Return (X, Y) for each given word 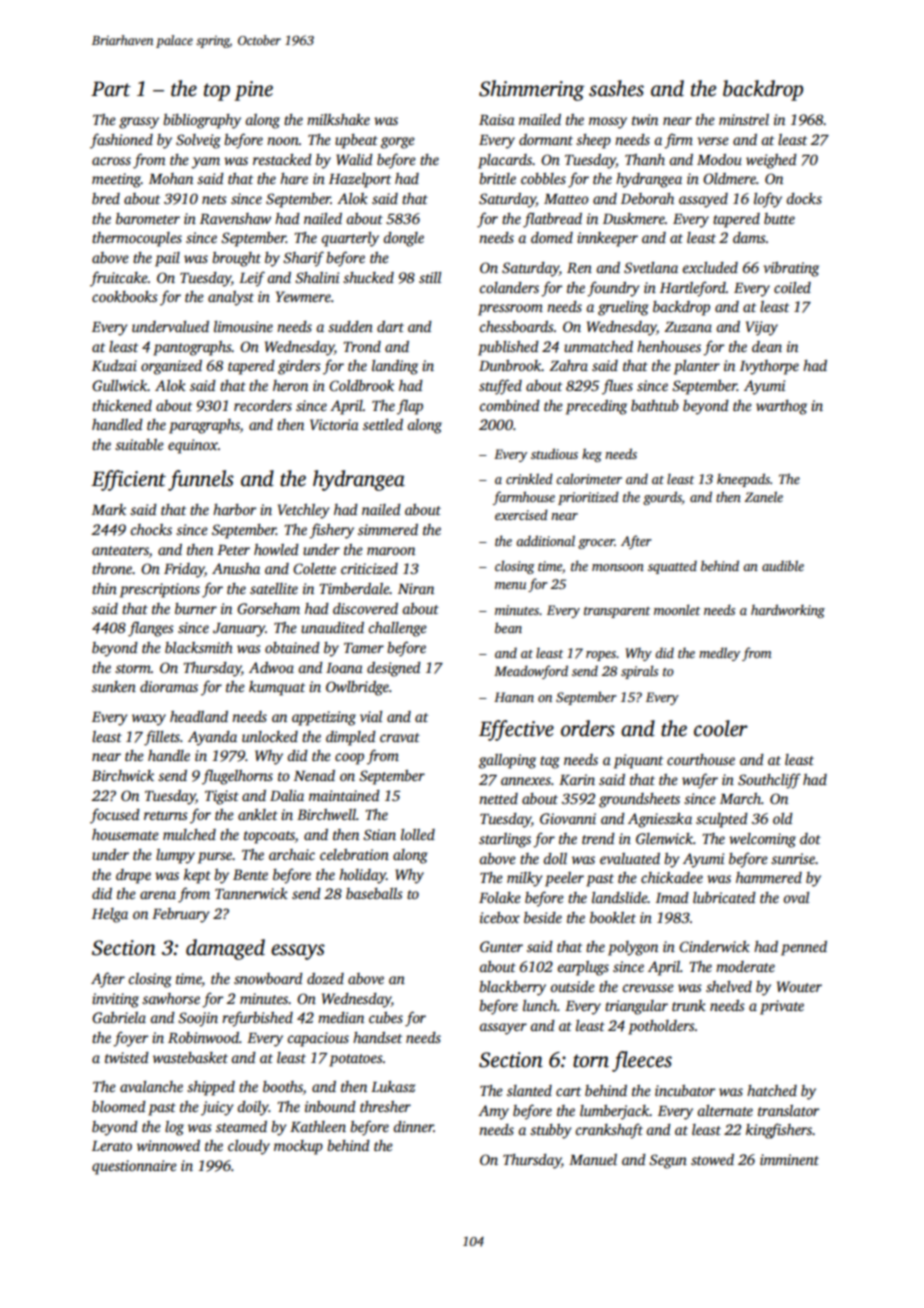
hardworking (788, 611)
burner (196, 608)
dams (749, 237)
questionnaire (134, 1167)
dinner (413, 1126)
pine (253, 91)
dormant (546, 139)
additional (545, 540)
